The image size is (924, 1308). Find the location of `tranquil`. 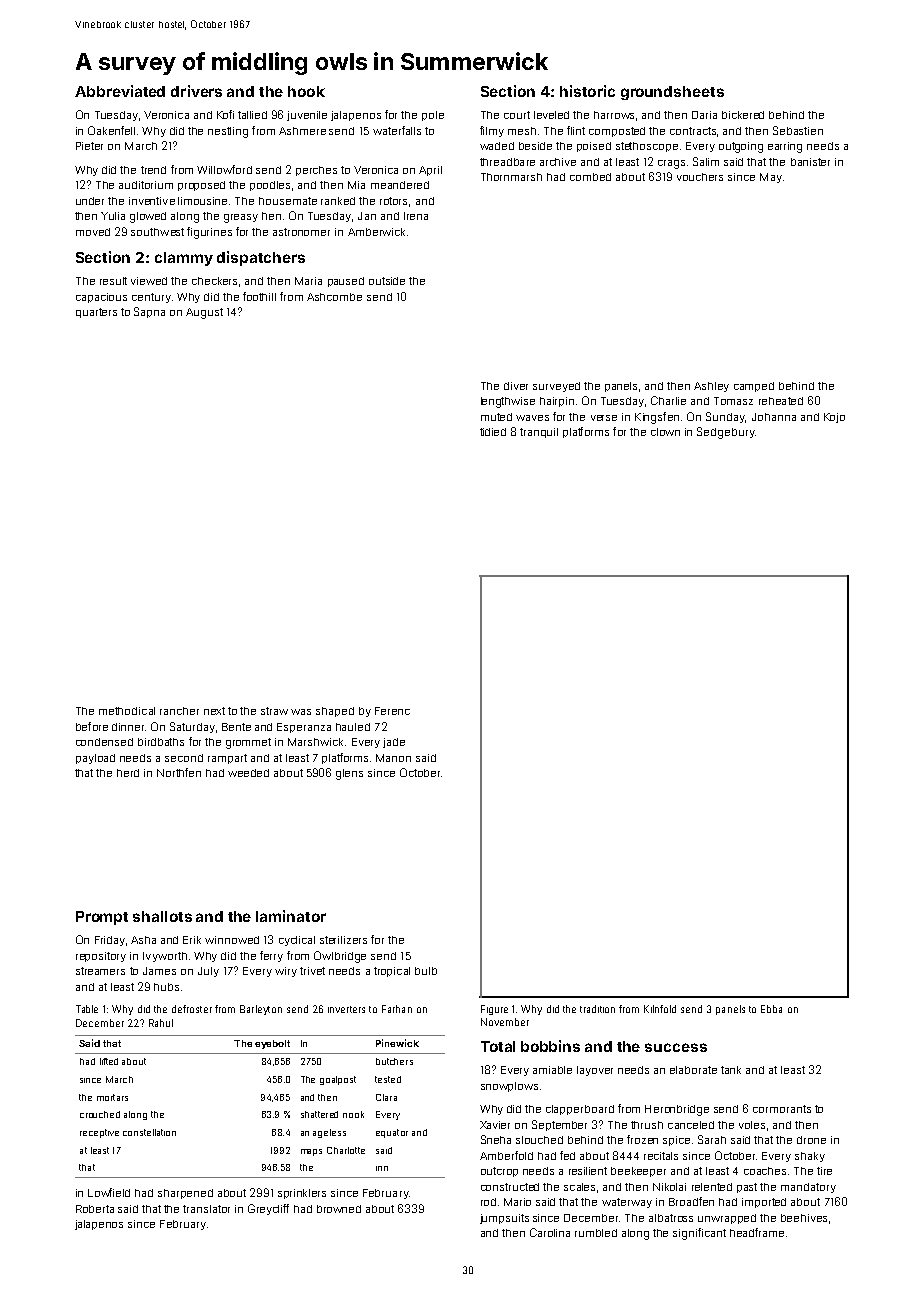

tranquil is located at coordinates (539, 433).
